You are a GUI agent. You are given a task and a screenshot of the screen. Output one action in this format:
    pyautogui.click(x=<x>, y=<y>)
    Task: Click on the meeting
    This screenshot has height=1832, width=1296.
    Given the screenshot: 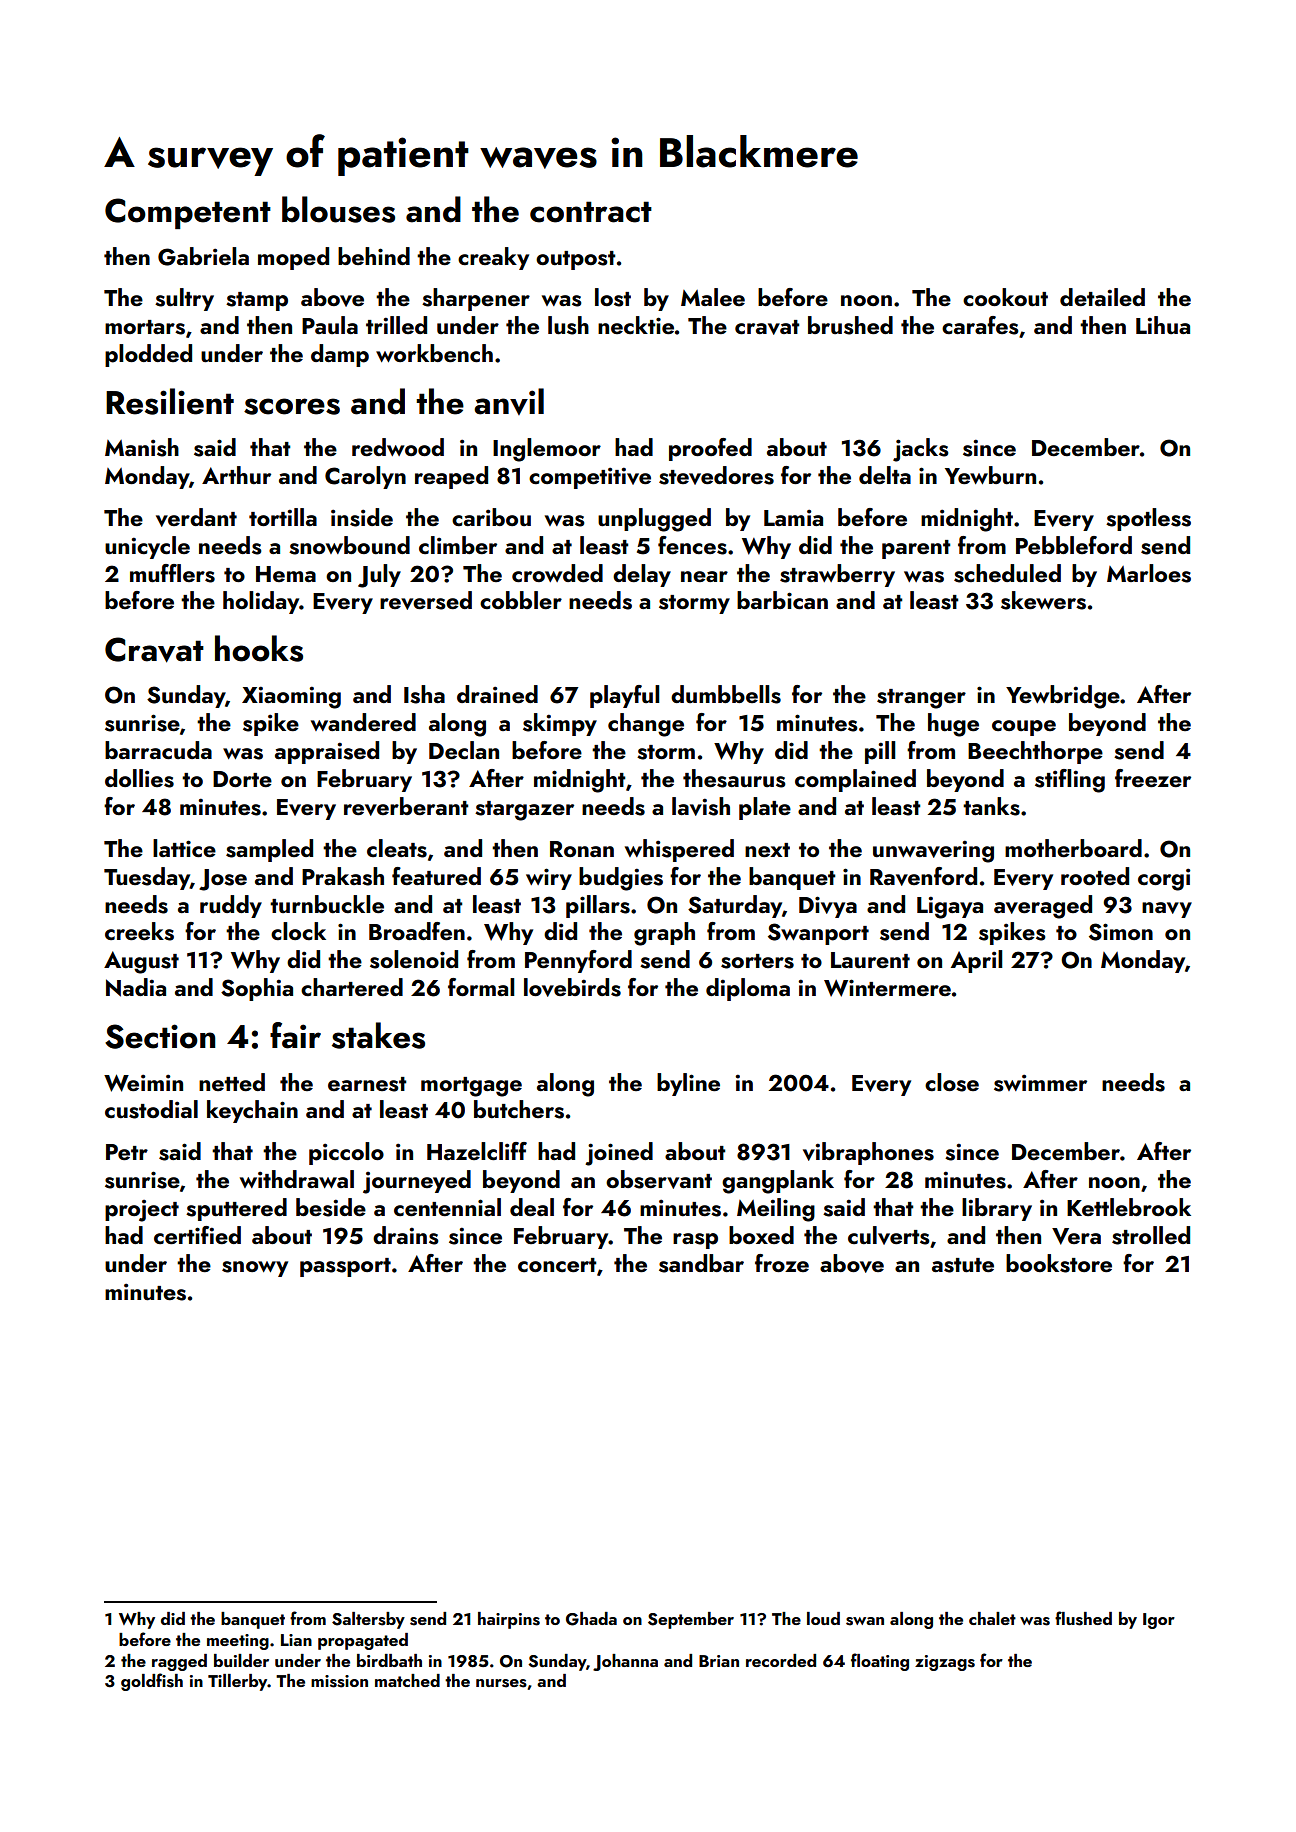 What is the action you would take?
    pyautogui.click(x=238, y=1642)
